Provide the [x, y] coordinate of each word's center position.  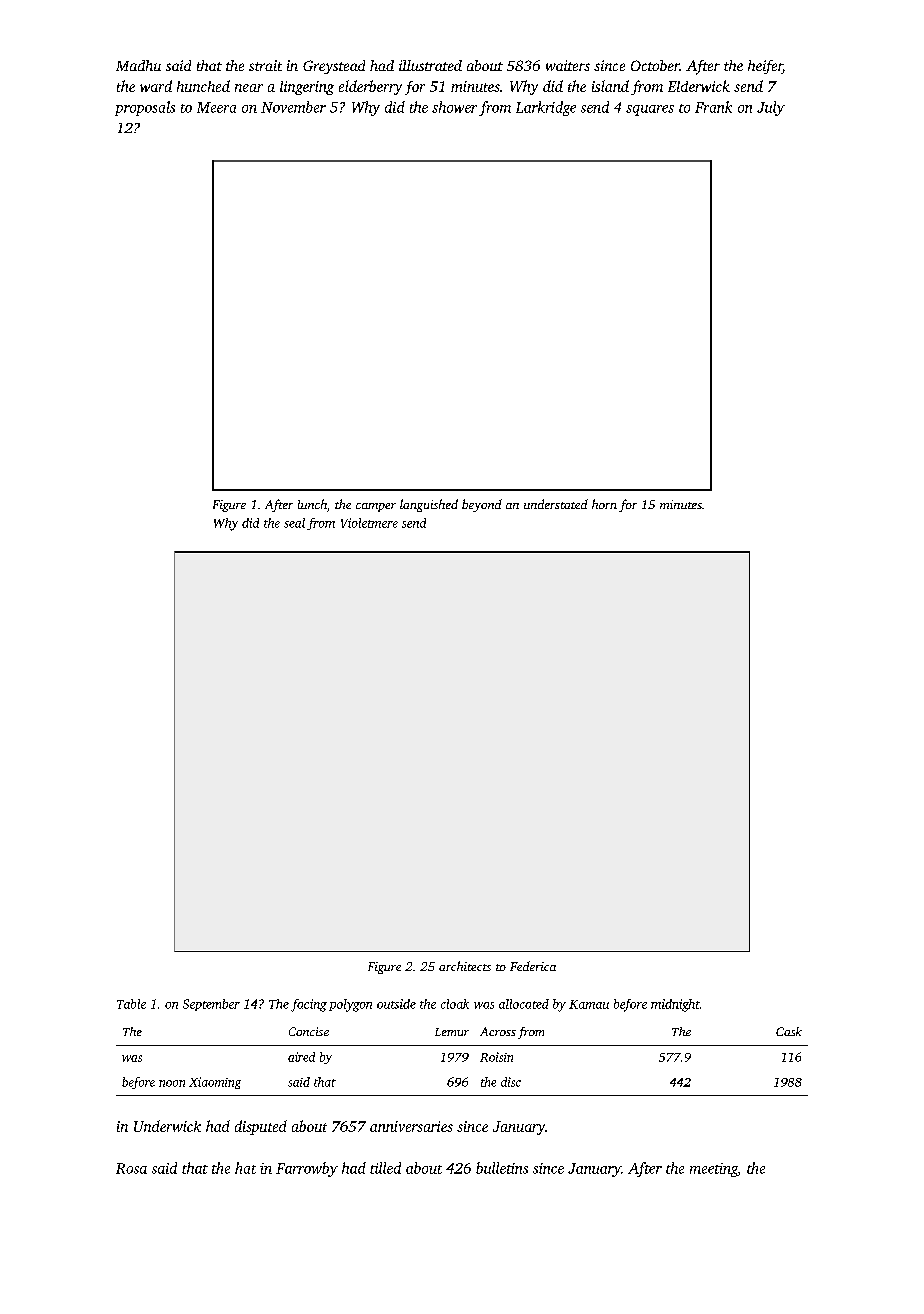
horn [604, 504]
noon [172, 1083]
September [211, 1005]
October [655, 65]
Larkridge [546, 108]
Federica [533, 966]
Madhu [138, 65]
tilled [385, 1168]
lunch [312, 504]
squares [650, 110]
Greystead [334, 67]
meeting [714, 1170]
